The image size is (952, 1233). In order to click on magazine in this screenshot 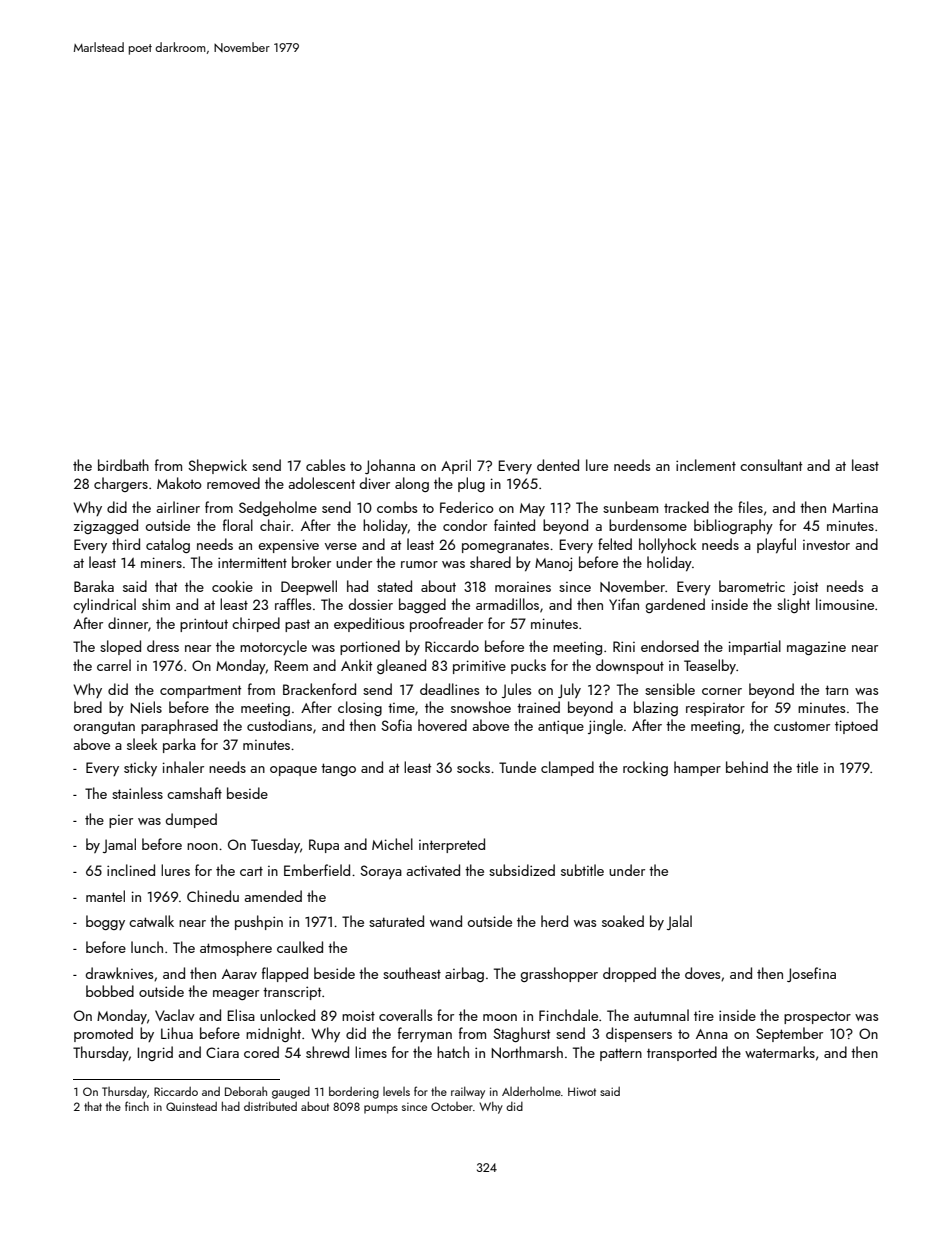, I will do `click(816, 648)`.
